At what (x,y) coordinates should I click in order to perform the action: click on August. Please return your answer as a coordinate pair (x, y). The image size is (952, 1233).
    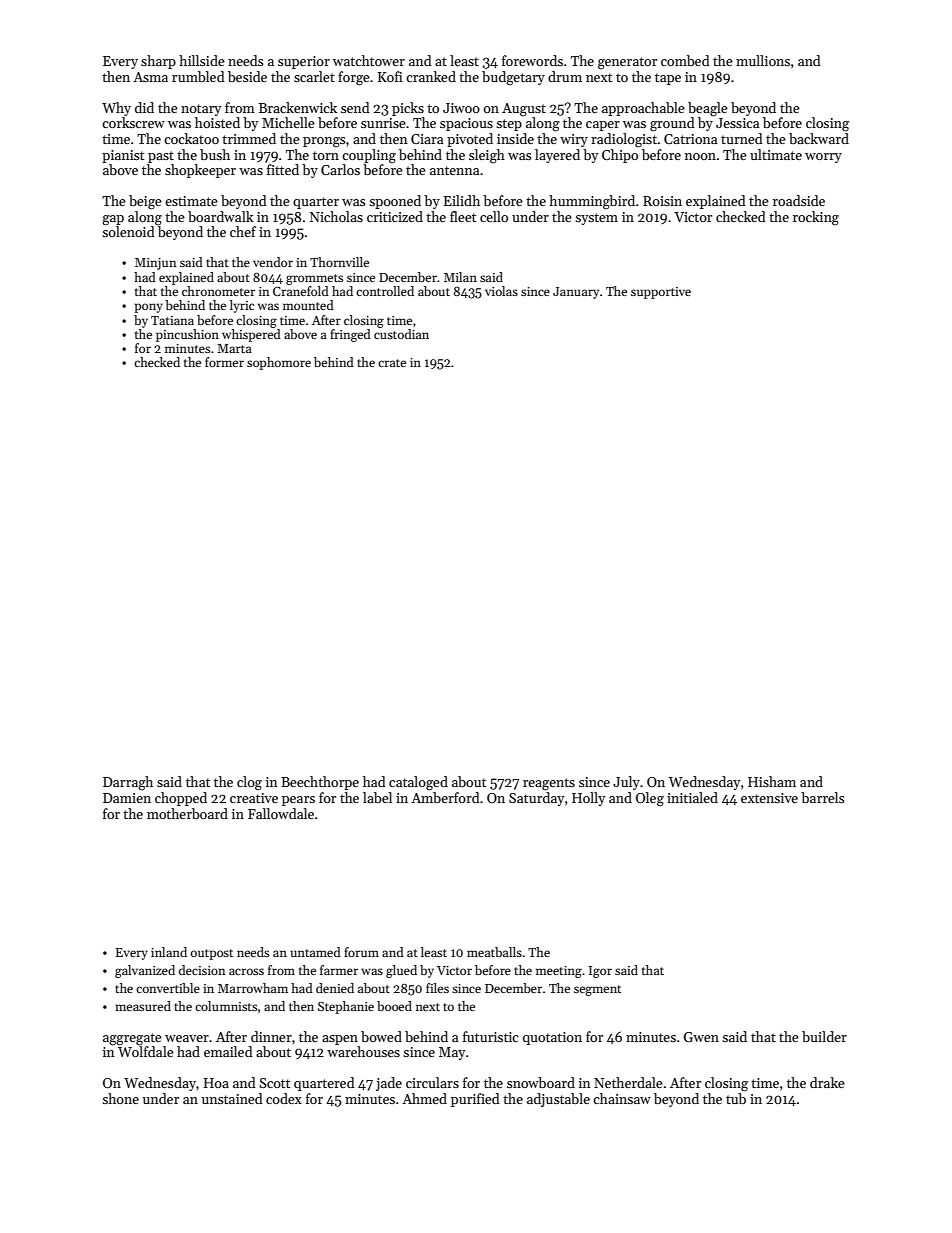
    Looking at the image, I should click on (524, 110).
